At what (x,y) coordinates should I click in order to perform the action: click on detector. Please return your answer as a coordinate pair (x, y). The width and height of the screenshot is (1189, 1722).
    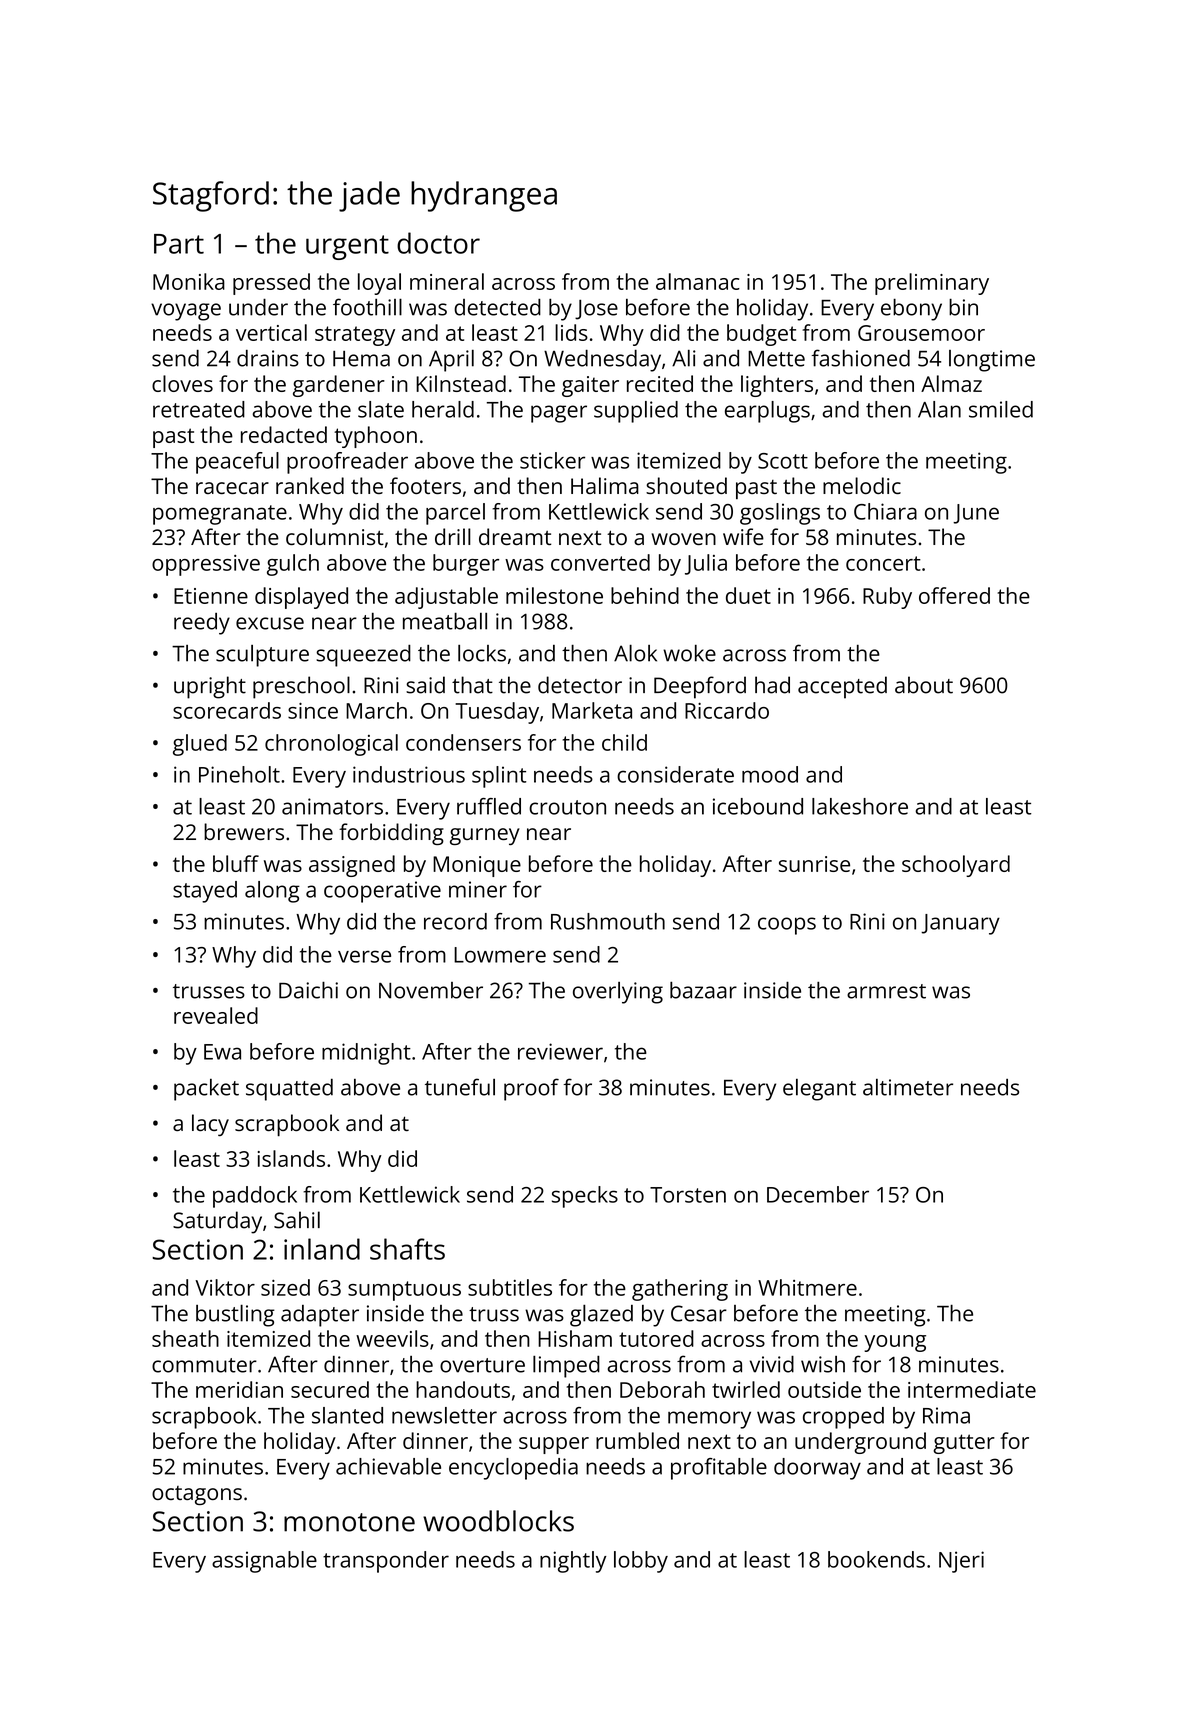
    Looking at the image, I should click on (580, 685).
